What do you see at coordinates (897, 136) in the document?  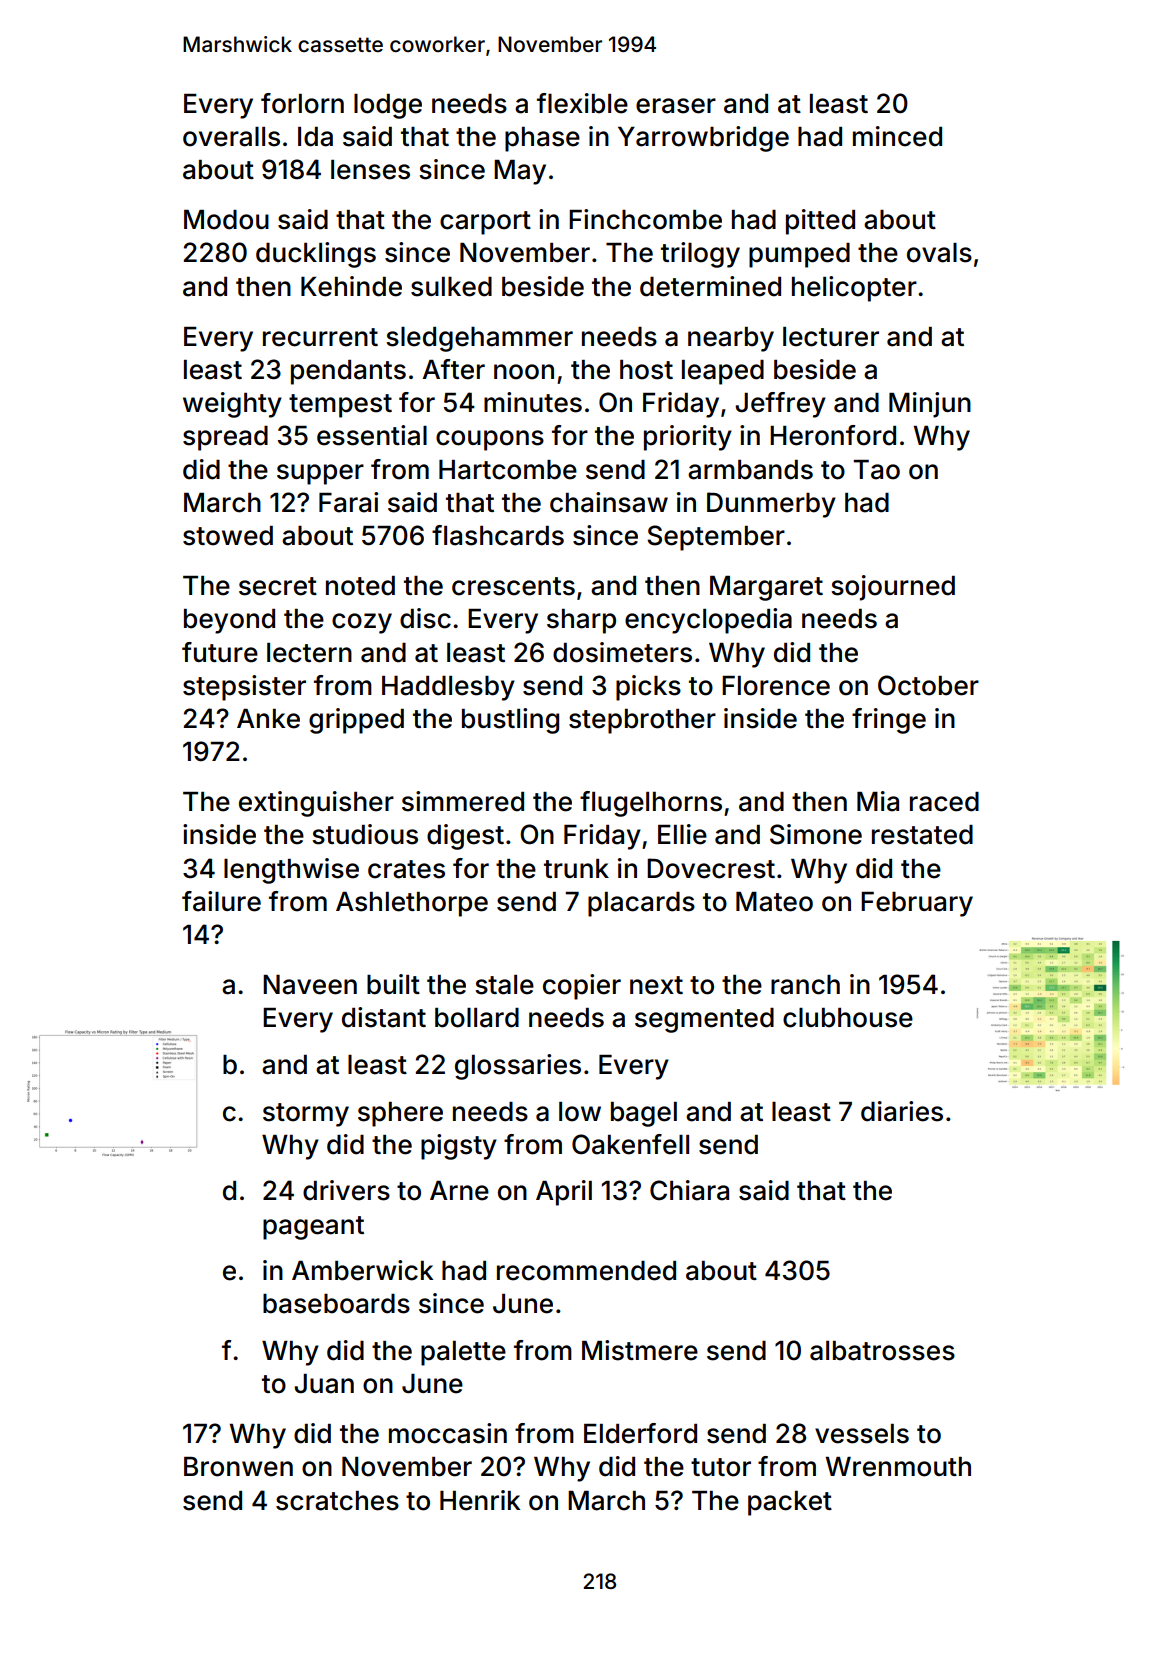 I see `minced` at bounding box center [897, 136].
